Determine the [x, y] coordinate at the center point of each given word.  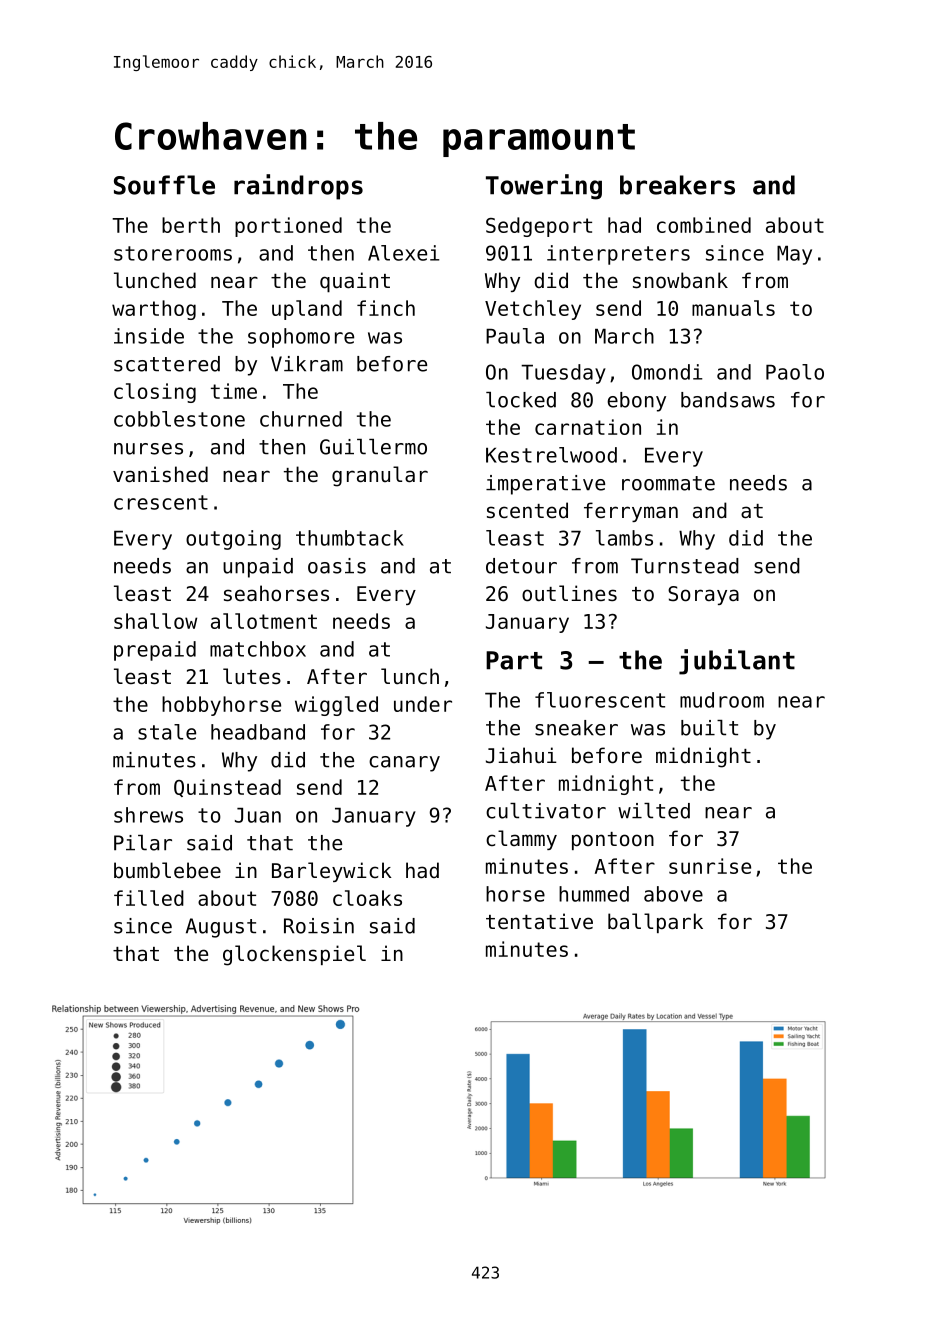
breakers [677, 185]
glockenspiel [294, 955]
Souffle [164, 185]
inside [149, 336]
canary [404, 764]
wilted [654, 811]
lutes [252, 676]
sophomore [301, 338]
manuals [733, 308]
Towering [544, 187]
